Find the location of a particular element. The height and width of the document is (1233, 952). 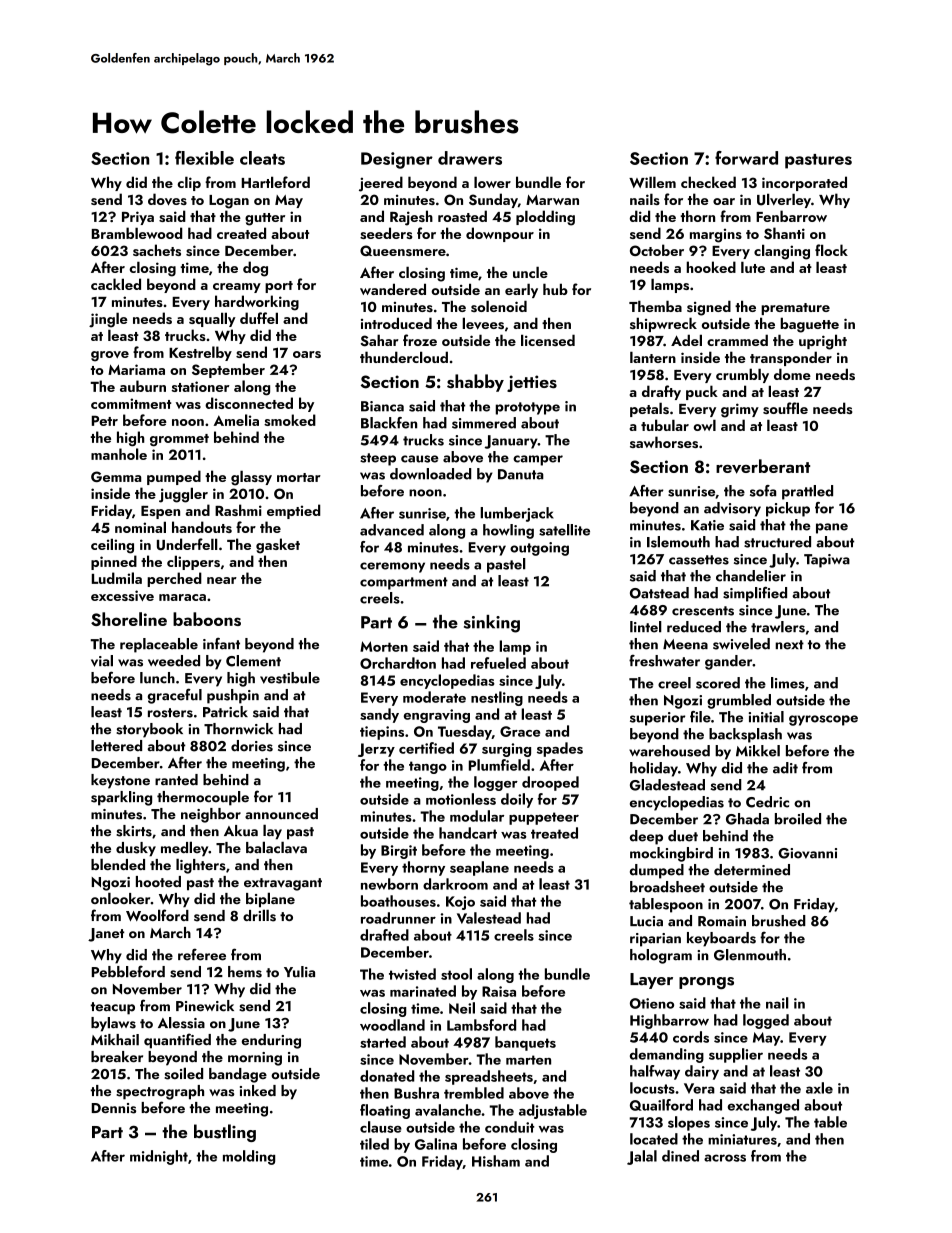

newborn is located at coordinates (389, 884).
